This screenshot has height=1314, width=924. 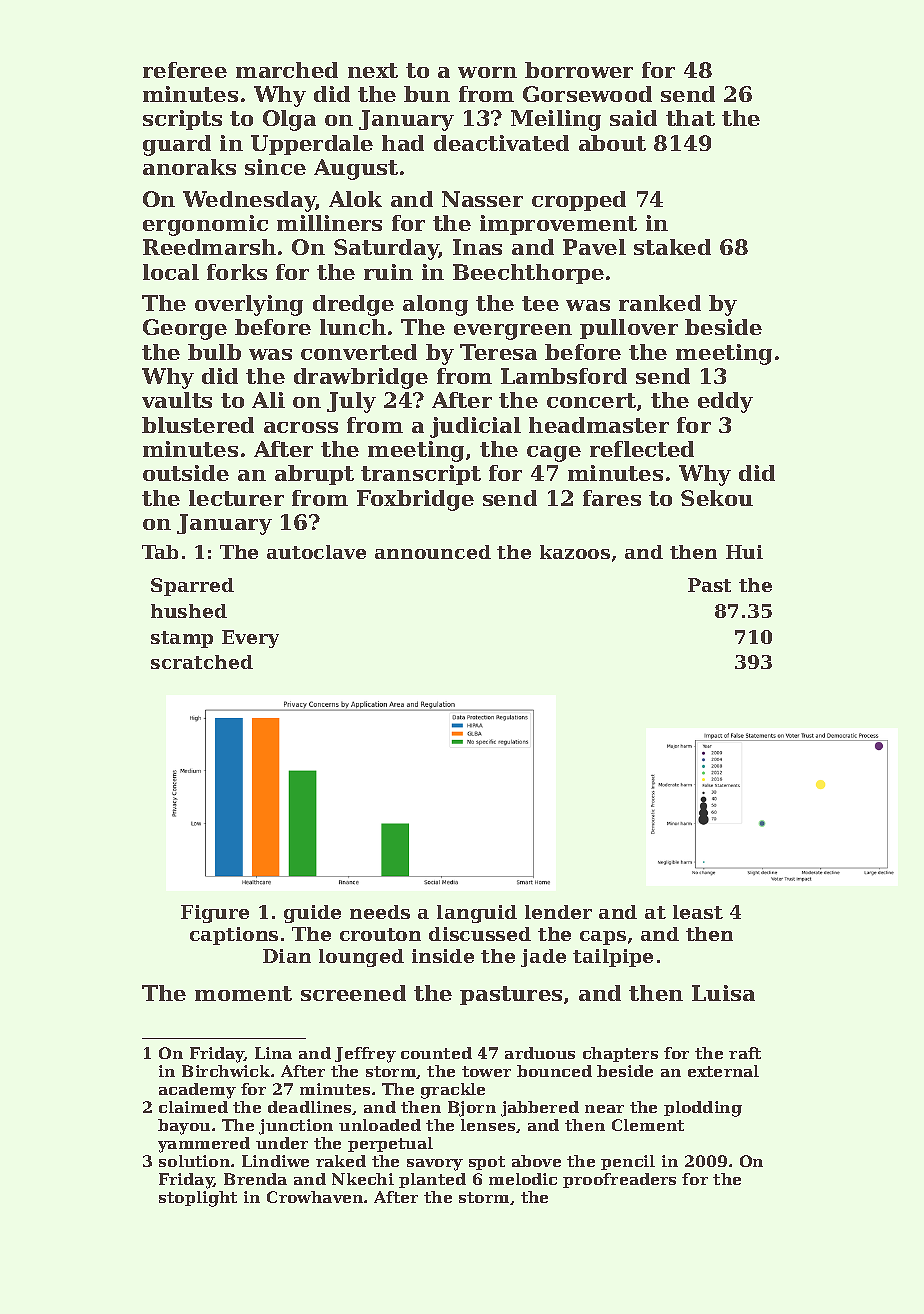 What do you see at coordinates (314, 475) in the screenshot?
I see `abrupt` at bounding box center [314, 475].
